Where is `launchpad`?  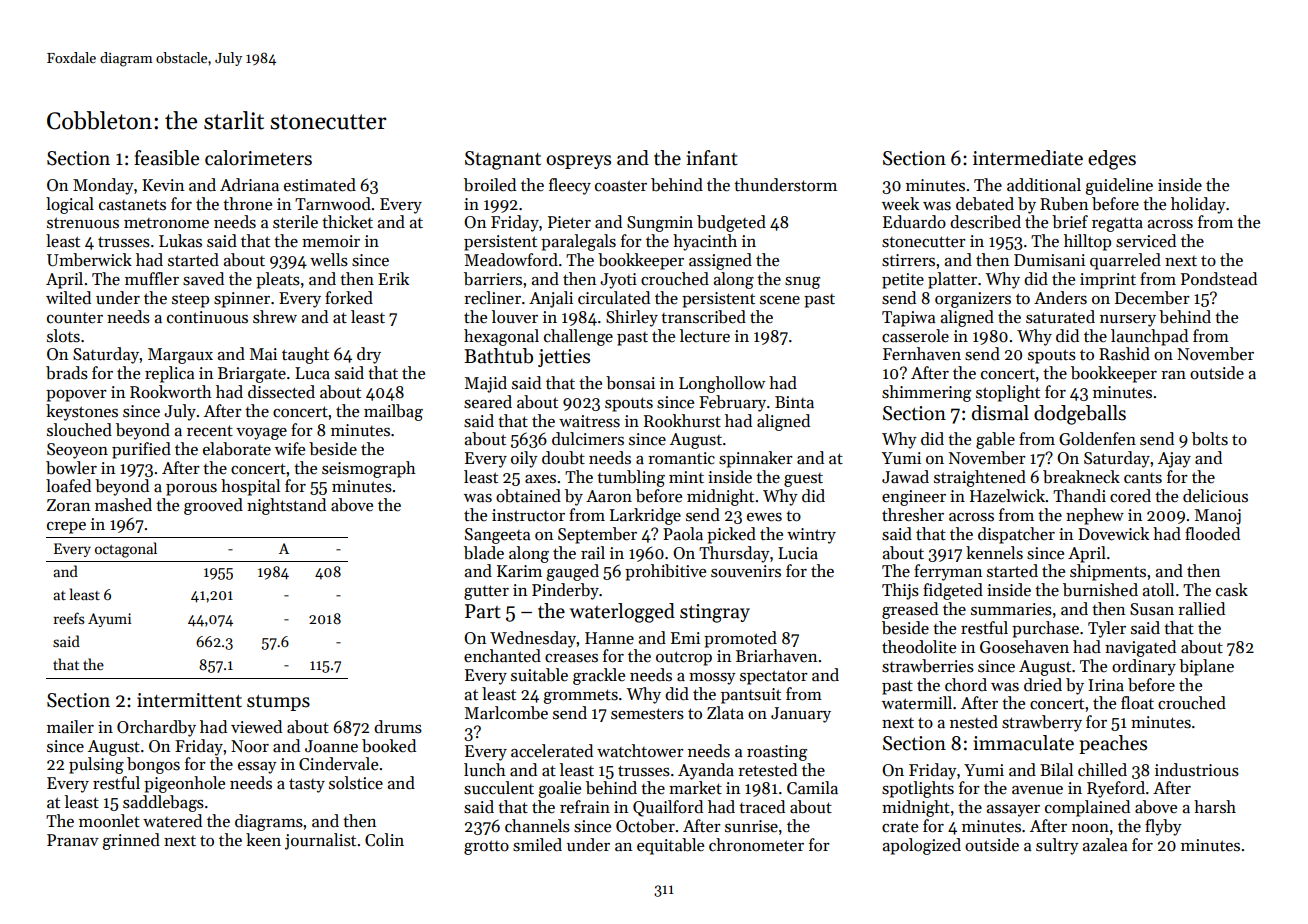
launchpad is located at coordinates (1149, 337).
